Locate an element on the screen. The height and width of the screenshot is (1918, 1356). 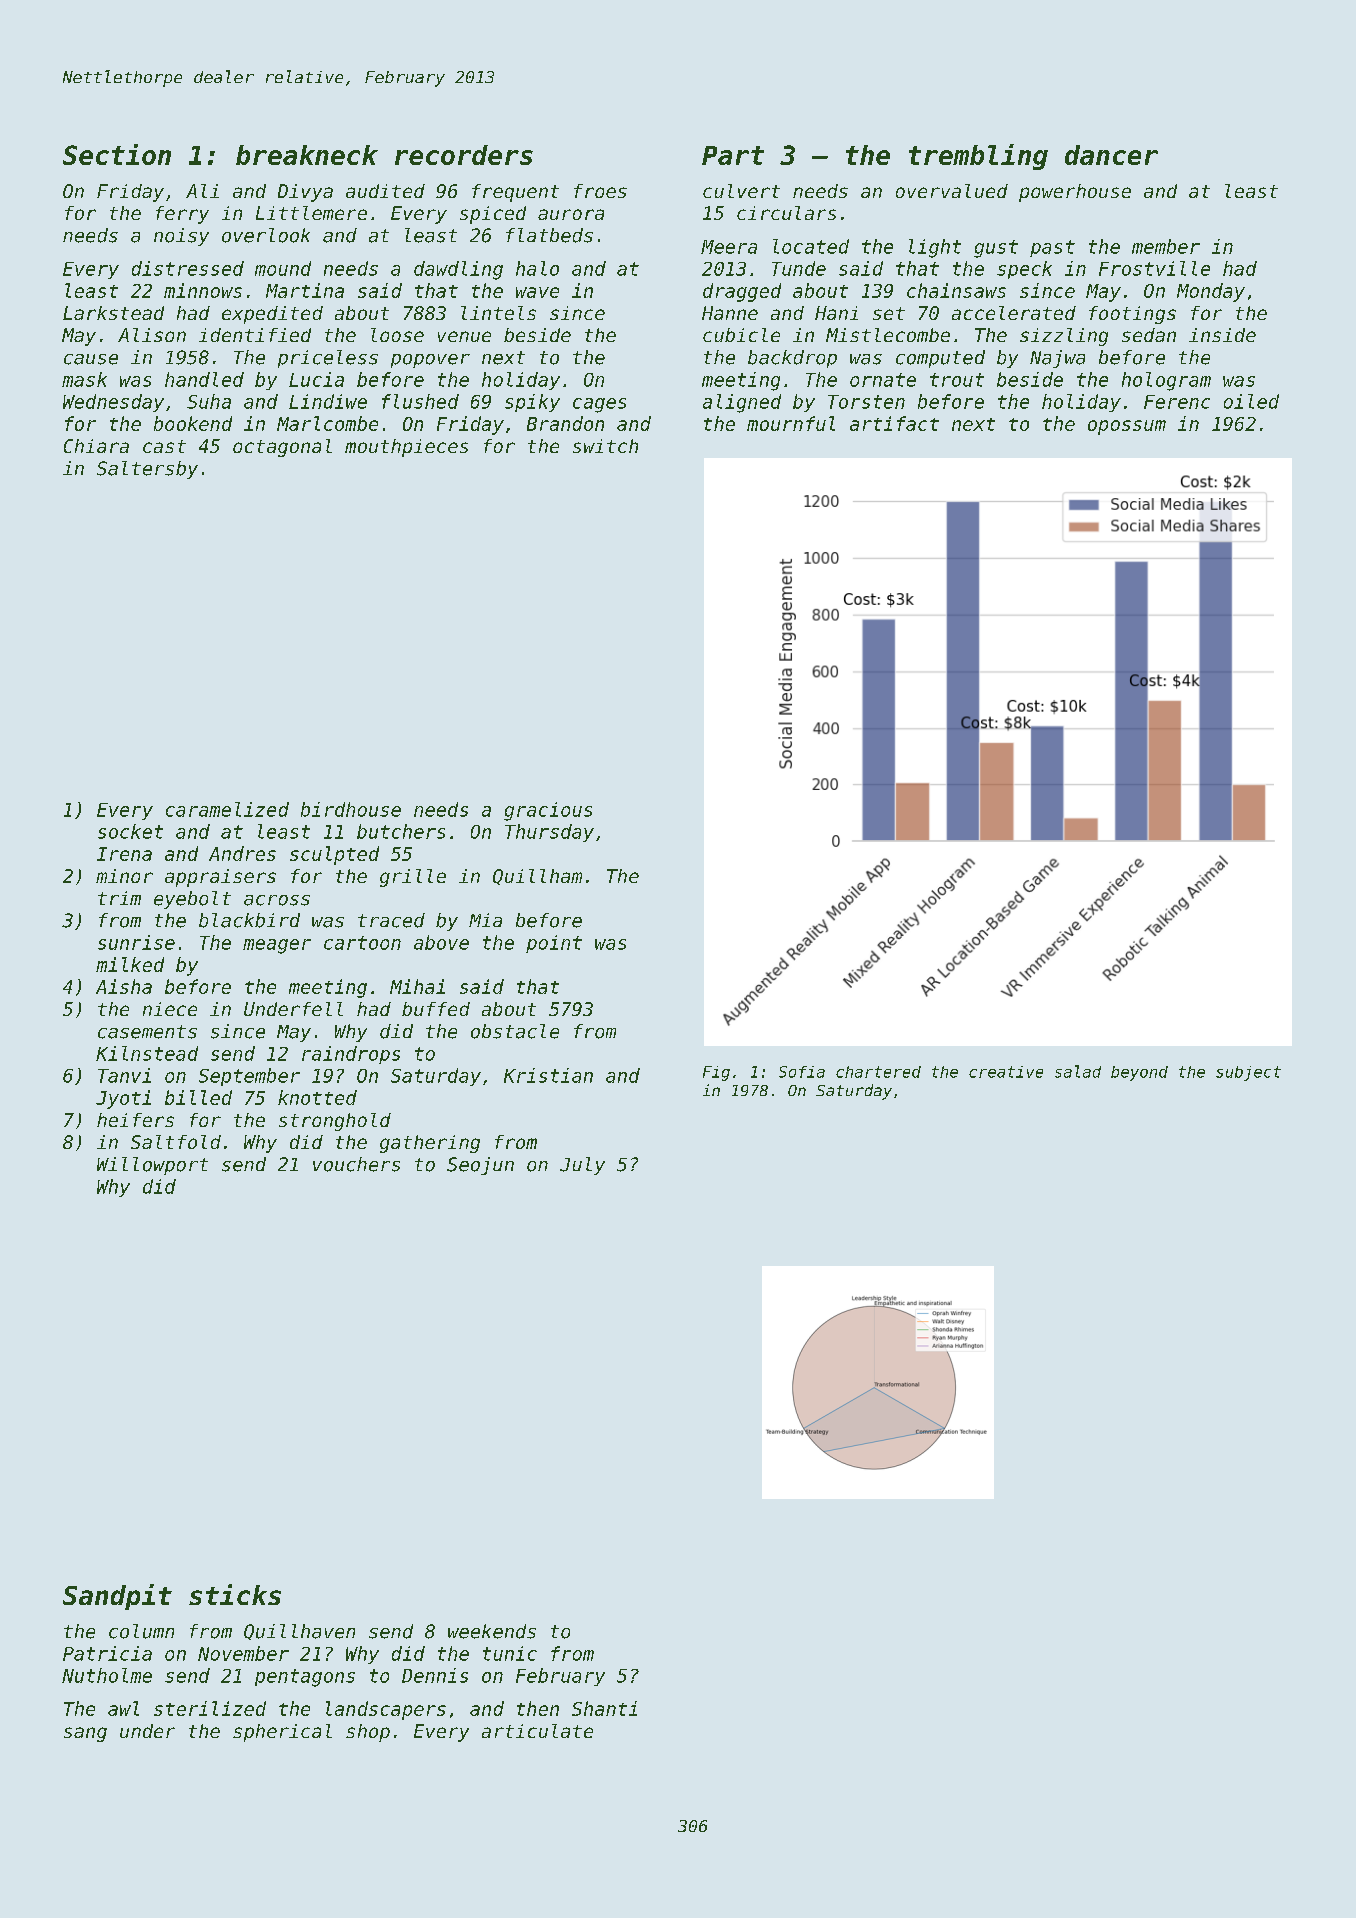
Sofia is located at coordinates (802, 1072).
